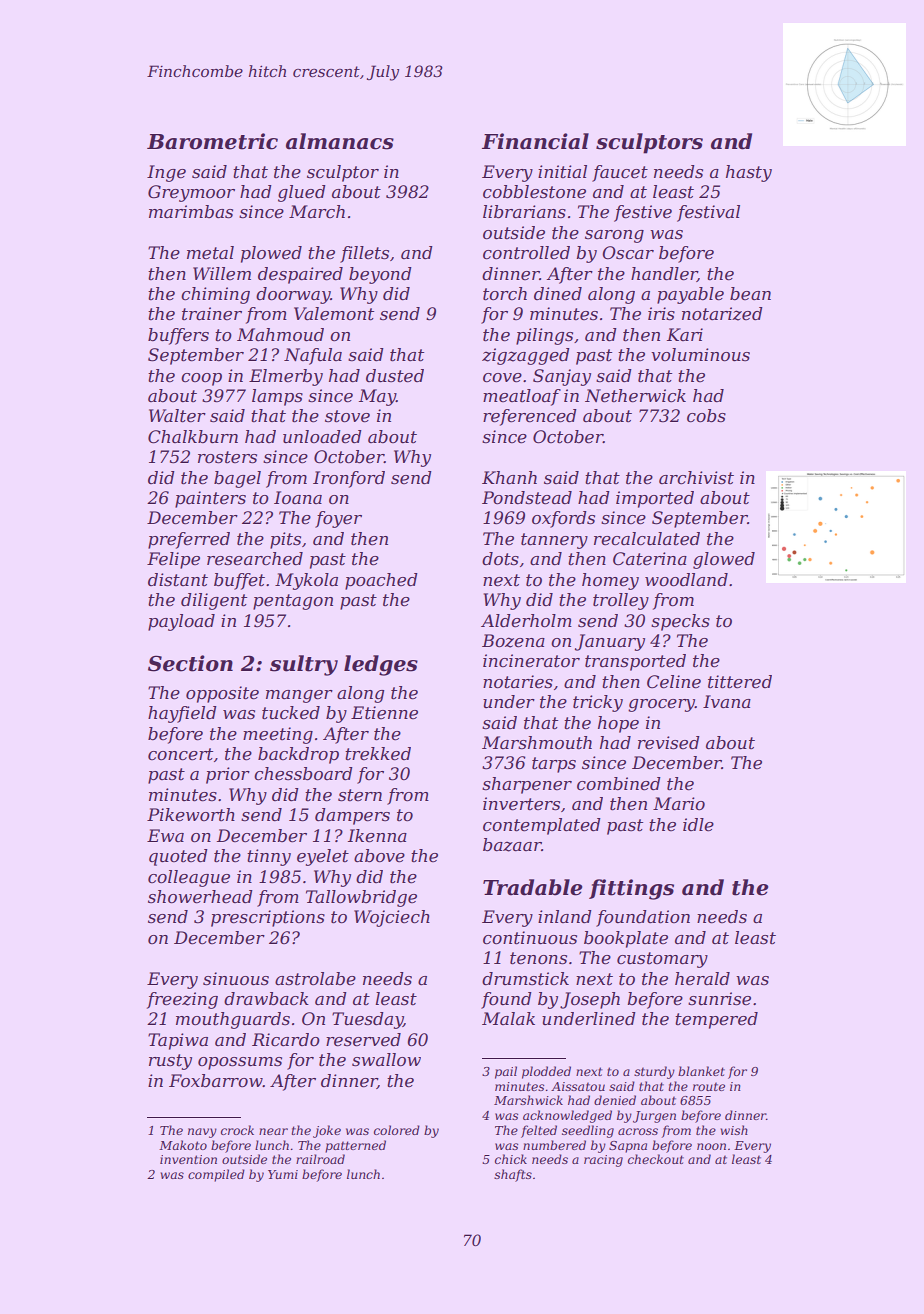 The height and width of the image is (1314, 924). What do you see at coordinates (166, 173) in the image?
I see `Inge` at bounding box center [166, 173].
